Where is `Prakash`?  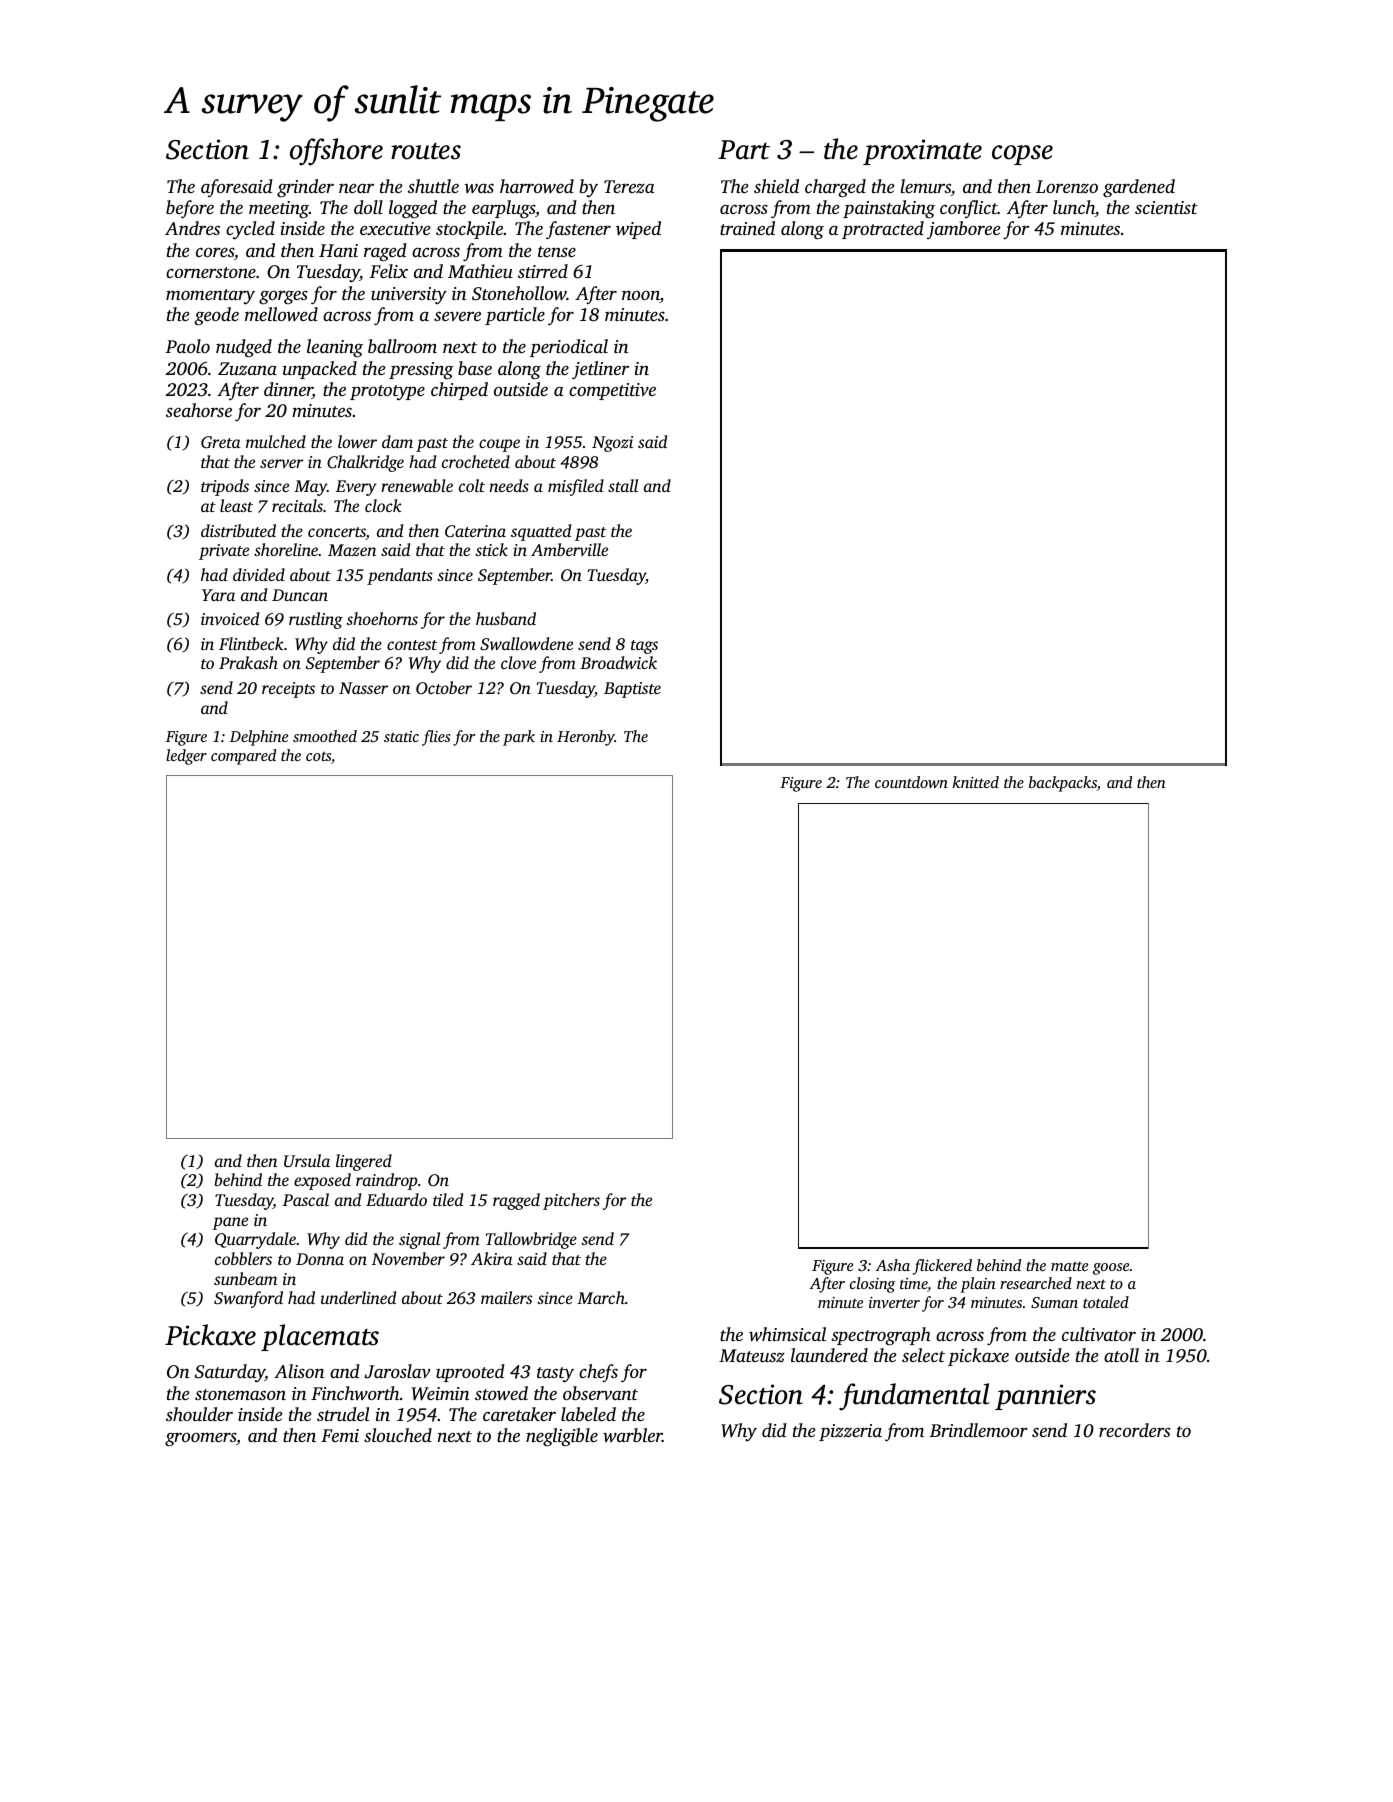
Prakash is located at coordinates (248, 662).
